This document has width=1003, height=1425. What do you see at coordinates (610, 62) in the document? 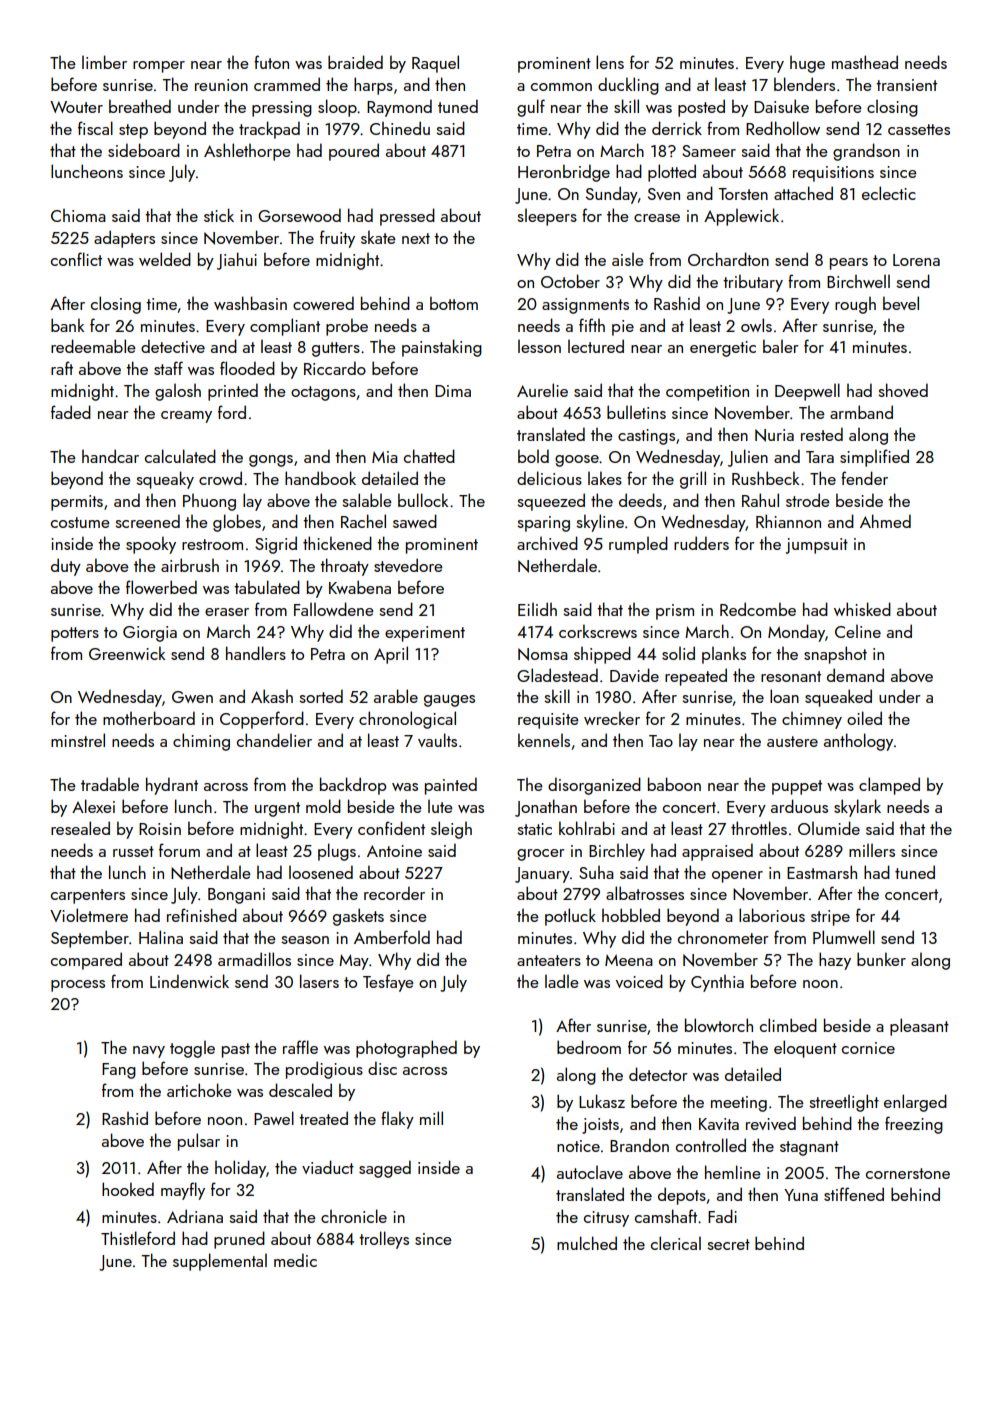
I see `lens` at bounding box center [610, 62].
